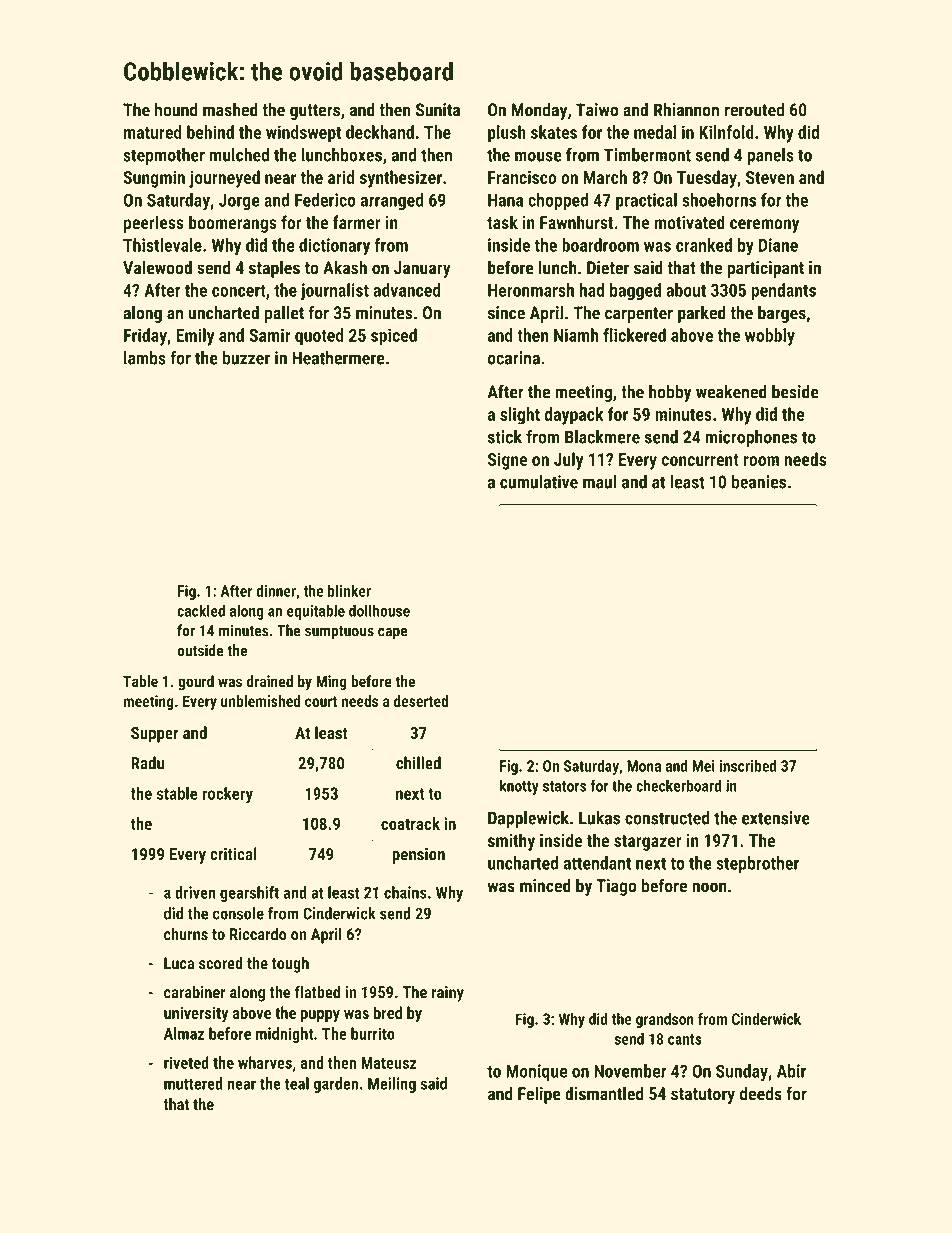  I want to click on Radu, so click(147, 763).
